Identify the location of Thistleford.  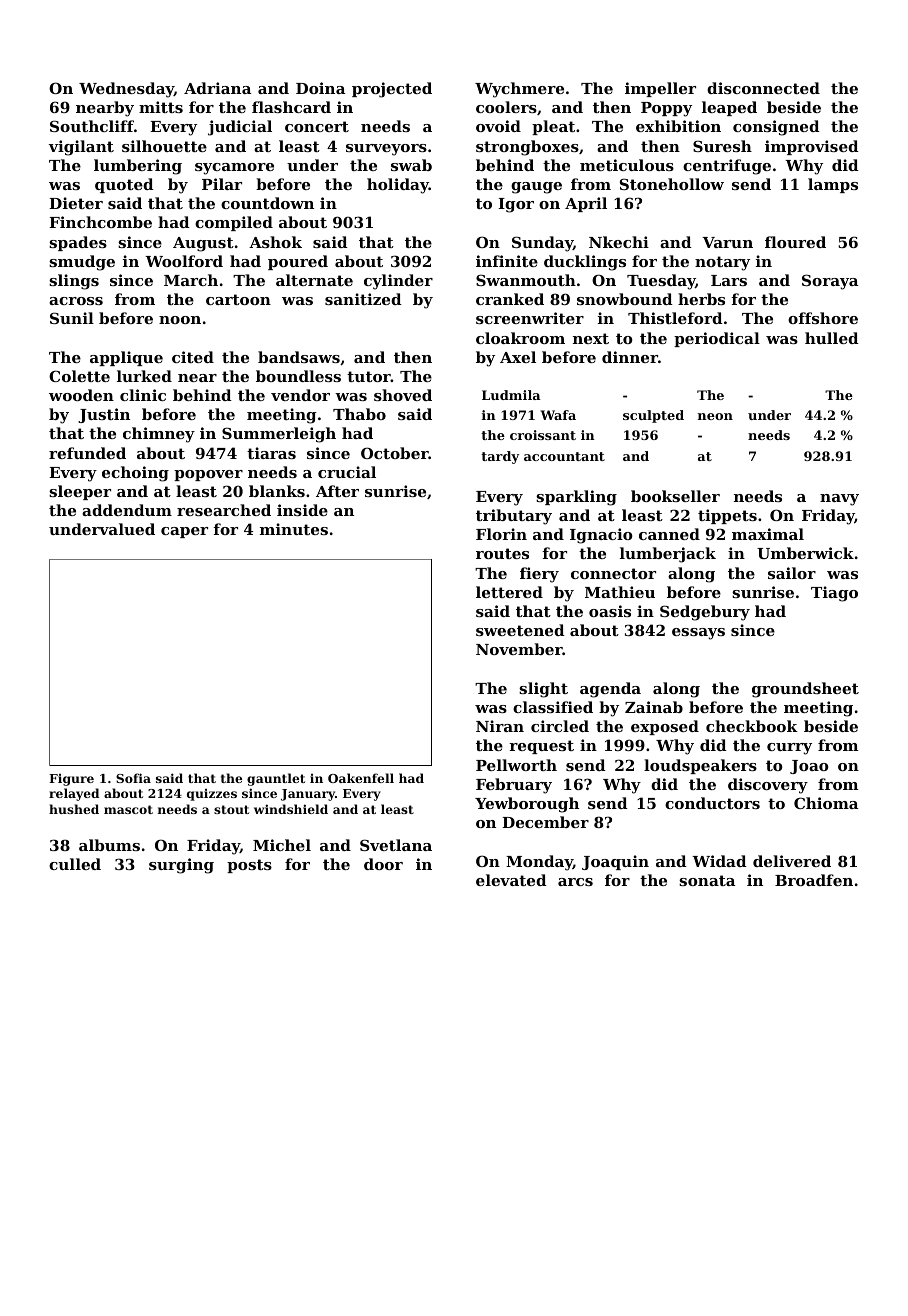
(675, 318).
